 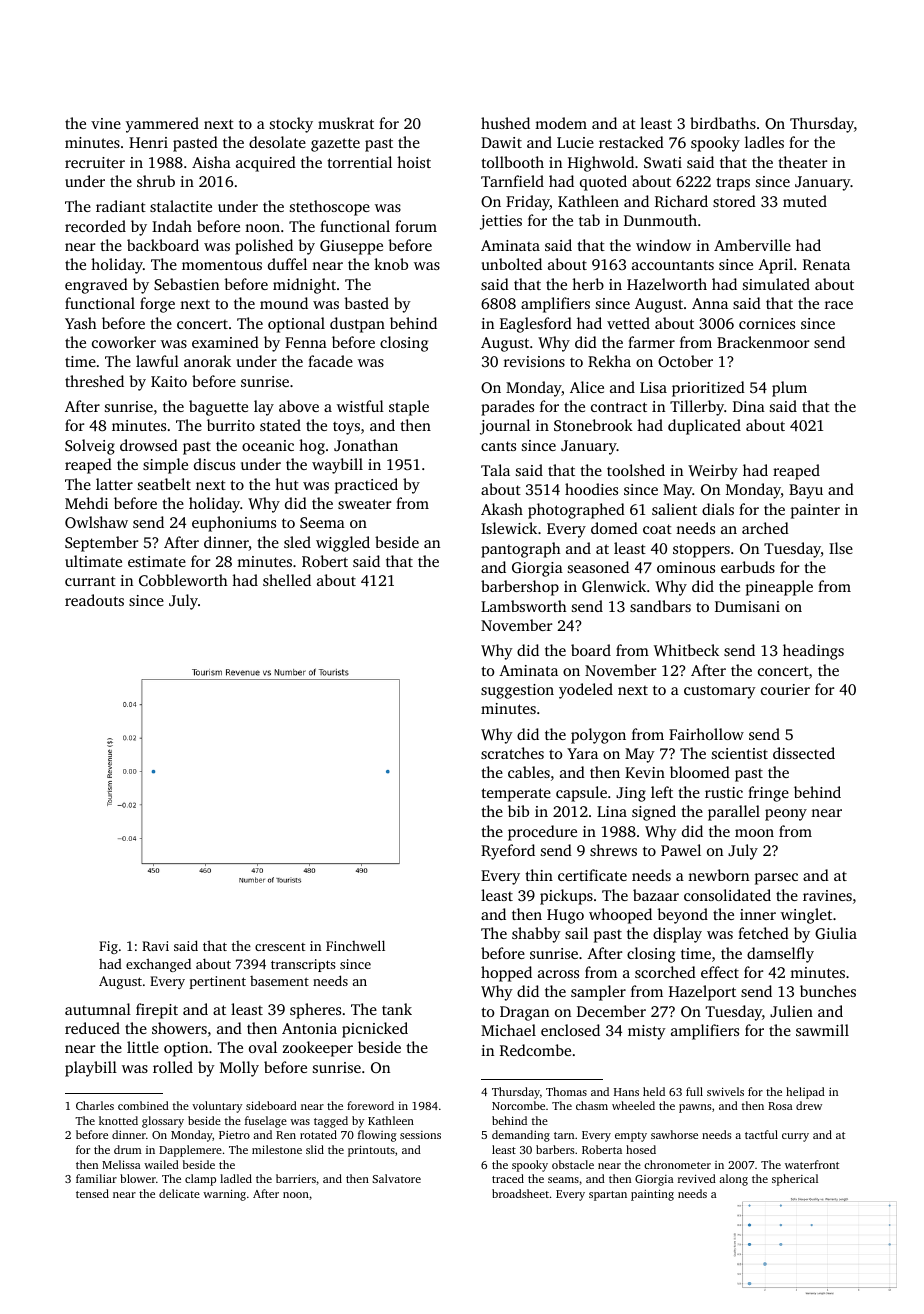 What do you see at coordinates (803, 162) in the document?
I see `theater` at bounding box center [803, 162].
